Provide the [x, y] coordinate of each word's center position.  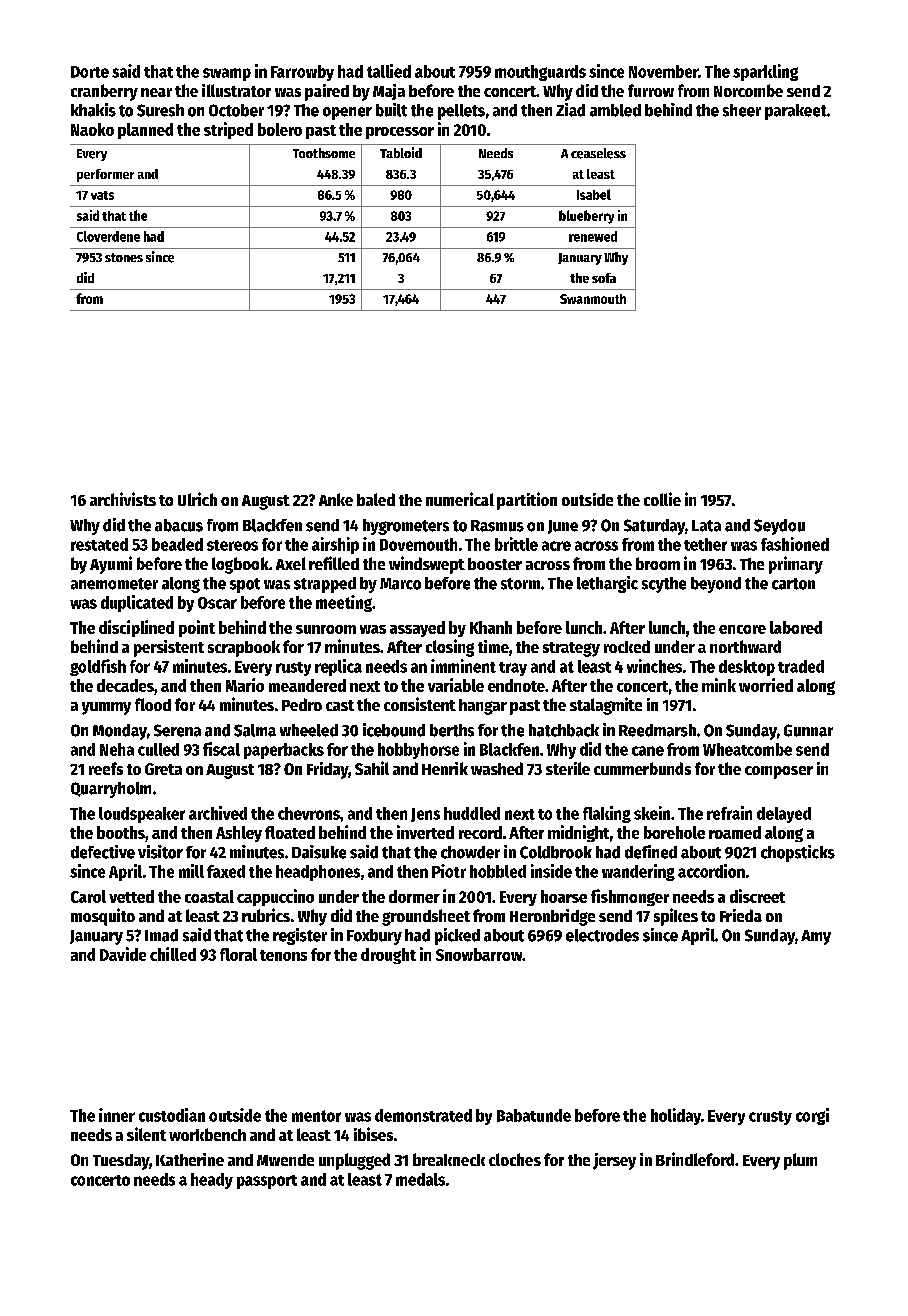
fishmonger [630, 897]
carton [793, 584]
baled [376, 499]
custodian [172, 1115]
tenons [283, 955]
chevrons [309, 813]
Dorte [90, 72]
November [664, 71]
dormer [414, 896]
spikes [676, 917]
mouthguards [540, 73]
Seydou [779, 527]
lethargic [607, 584]
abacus [179, 525]
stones [124, 257]
